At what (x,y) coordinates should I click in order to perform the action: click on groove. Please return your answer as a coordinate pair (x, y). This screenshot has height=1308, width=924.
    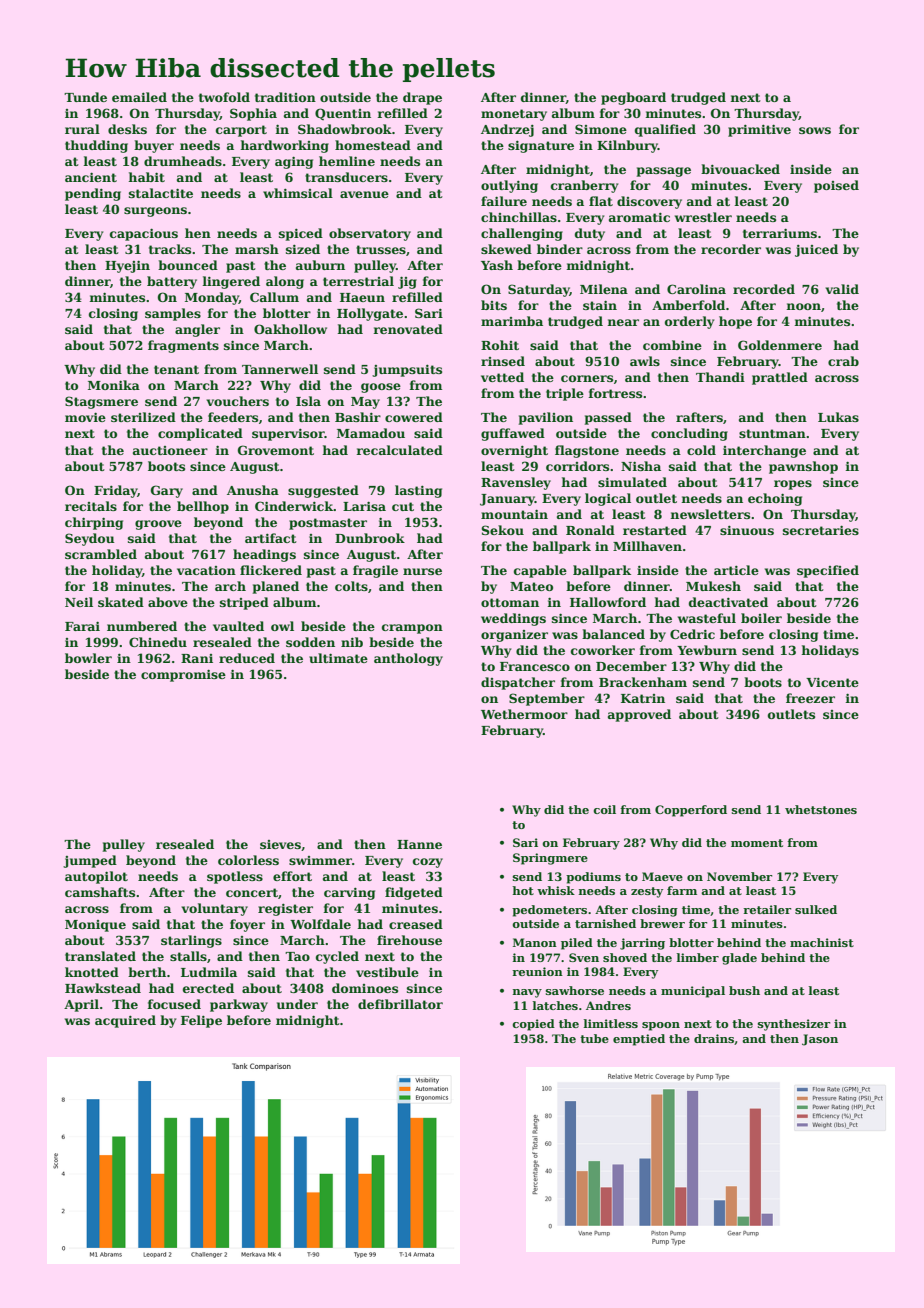
    Looking at the image, I should click on (158, 525).
